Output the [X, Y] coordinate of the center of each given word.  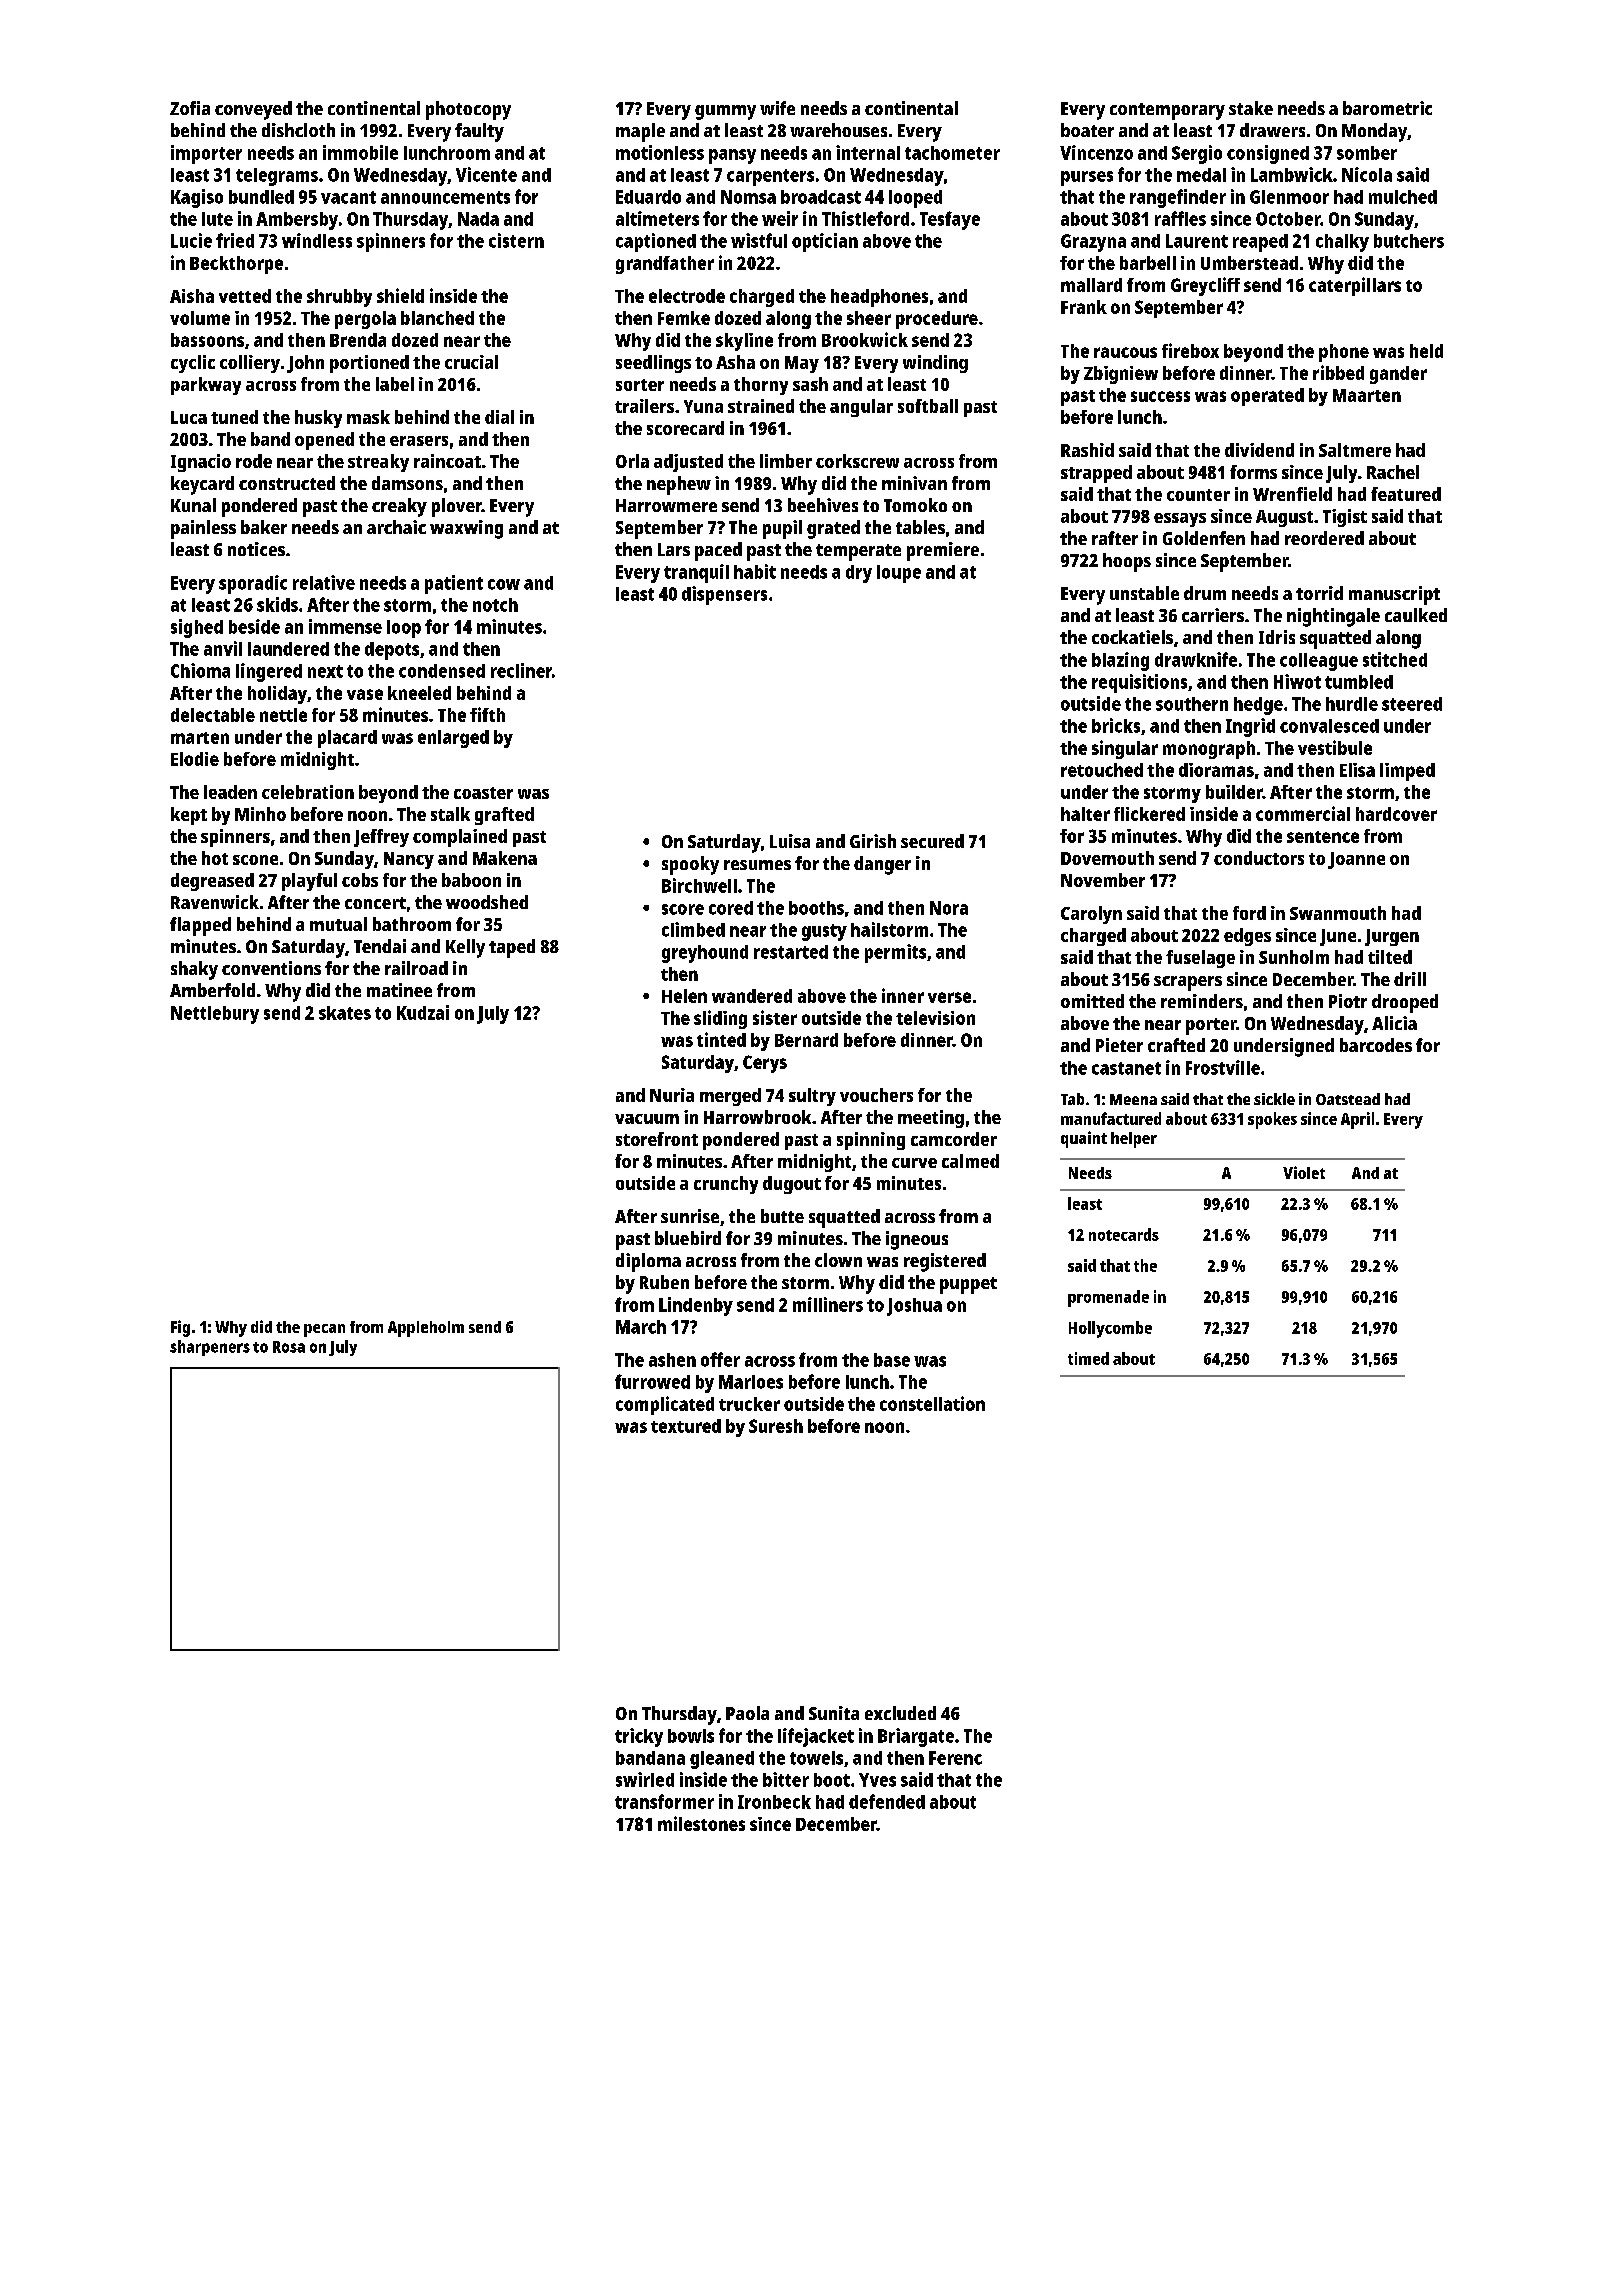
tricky [639, 1737]
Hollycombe [1110, 1329]
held [1426, 351]
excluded [900, 1713]
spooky [690, 865]
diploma [648, 1262]
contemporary [1167, 111]
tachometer [952, 153]
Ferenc [955, 1758]
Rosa [289, 1347]
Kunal [193, 505]
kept [189, 816]
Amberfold [212, 990]
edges [1247, 937]
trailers [644, 406]
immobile [360, 152]
